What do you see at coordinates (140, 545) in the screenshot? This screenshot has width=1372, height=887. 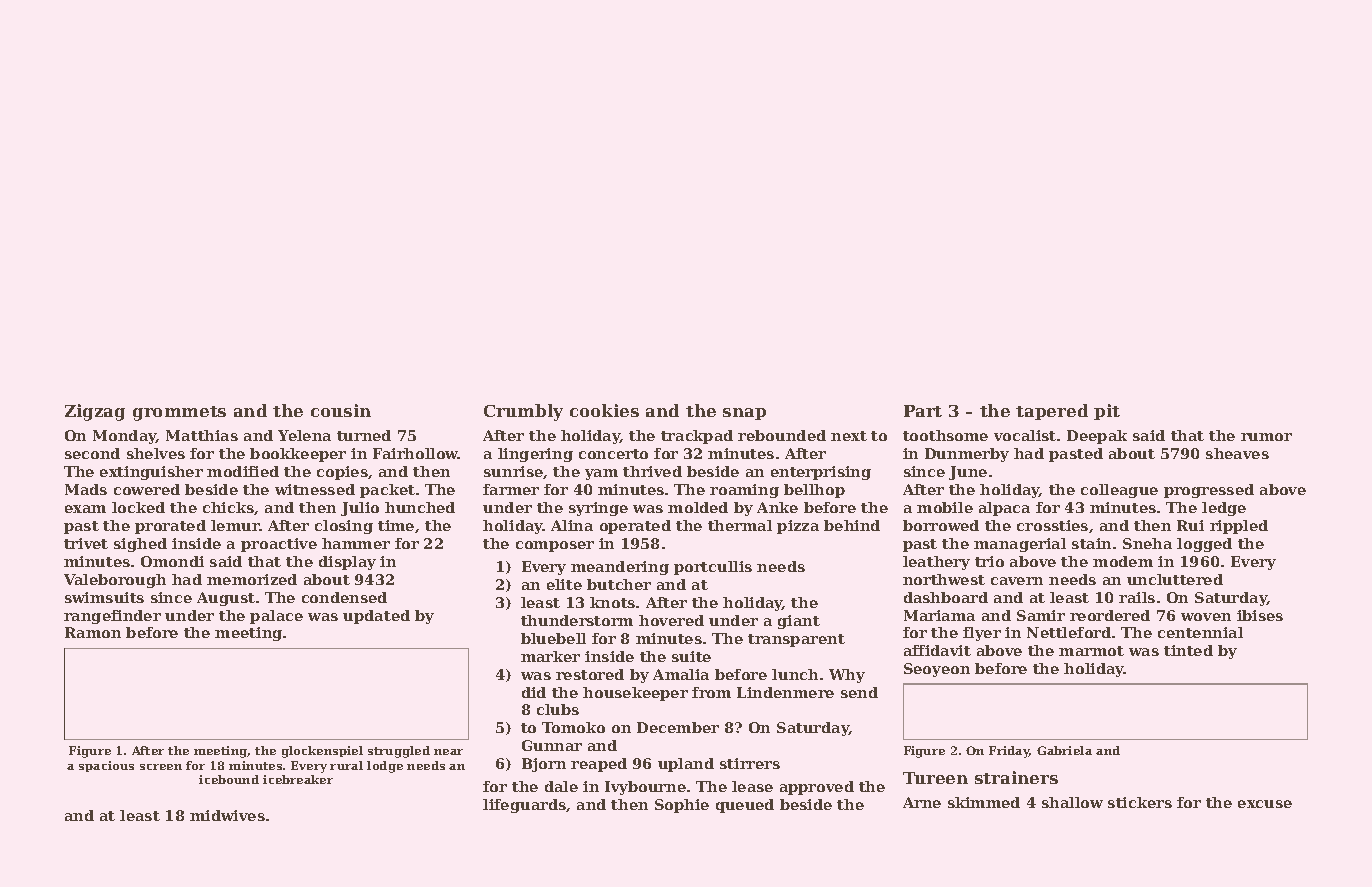 I see `sighed` at bounding box center [140, 545].
